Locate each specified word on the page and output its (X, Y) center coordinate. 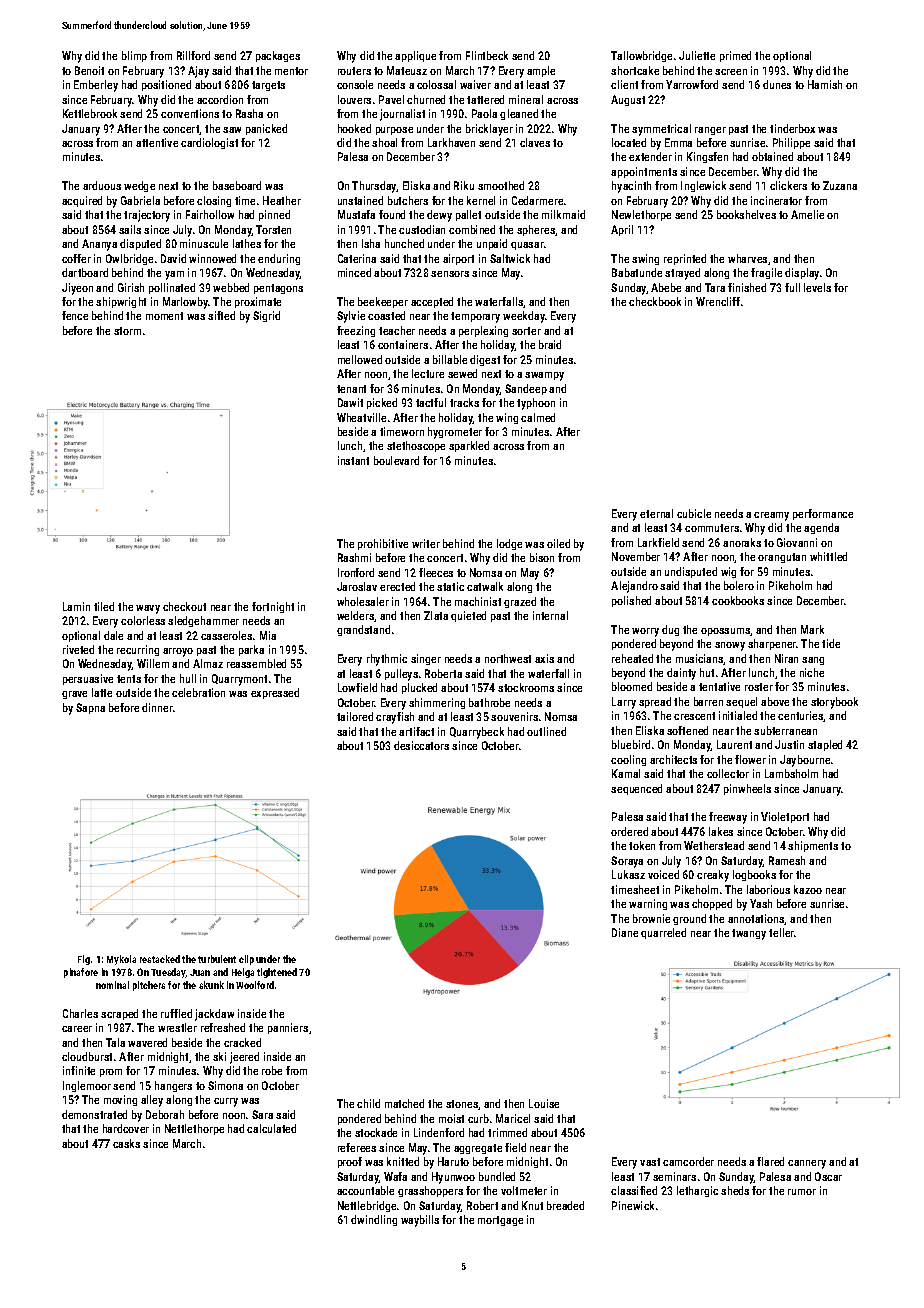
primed (735, 56)
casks (126, 1143)
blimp (134, 56)
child (368, 1103)
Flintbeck (487, 55)
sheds (735, 1190)
